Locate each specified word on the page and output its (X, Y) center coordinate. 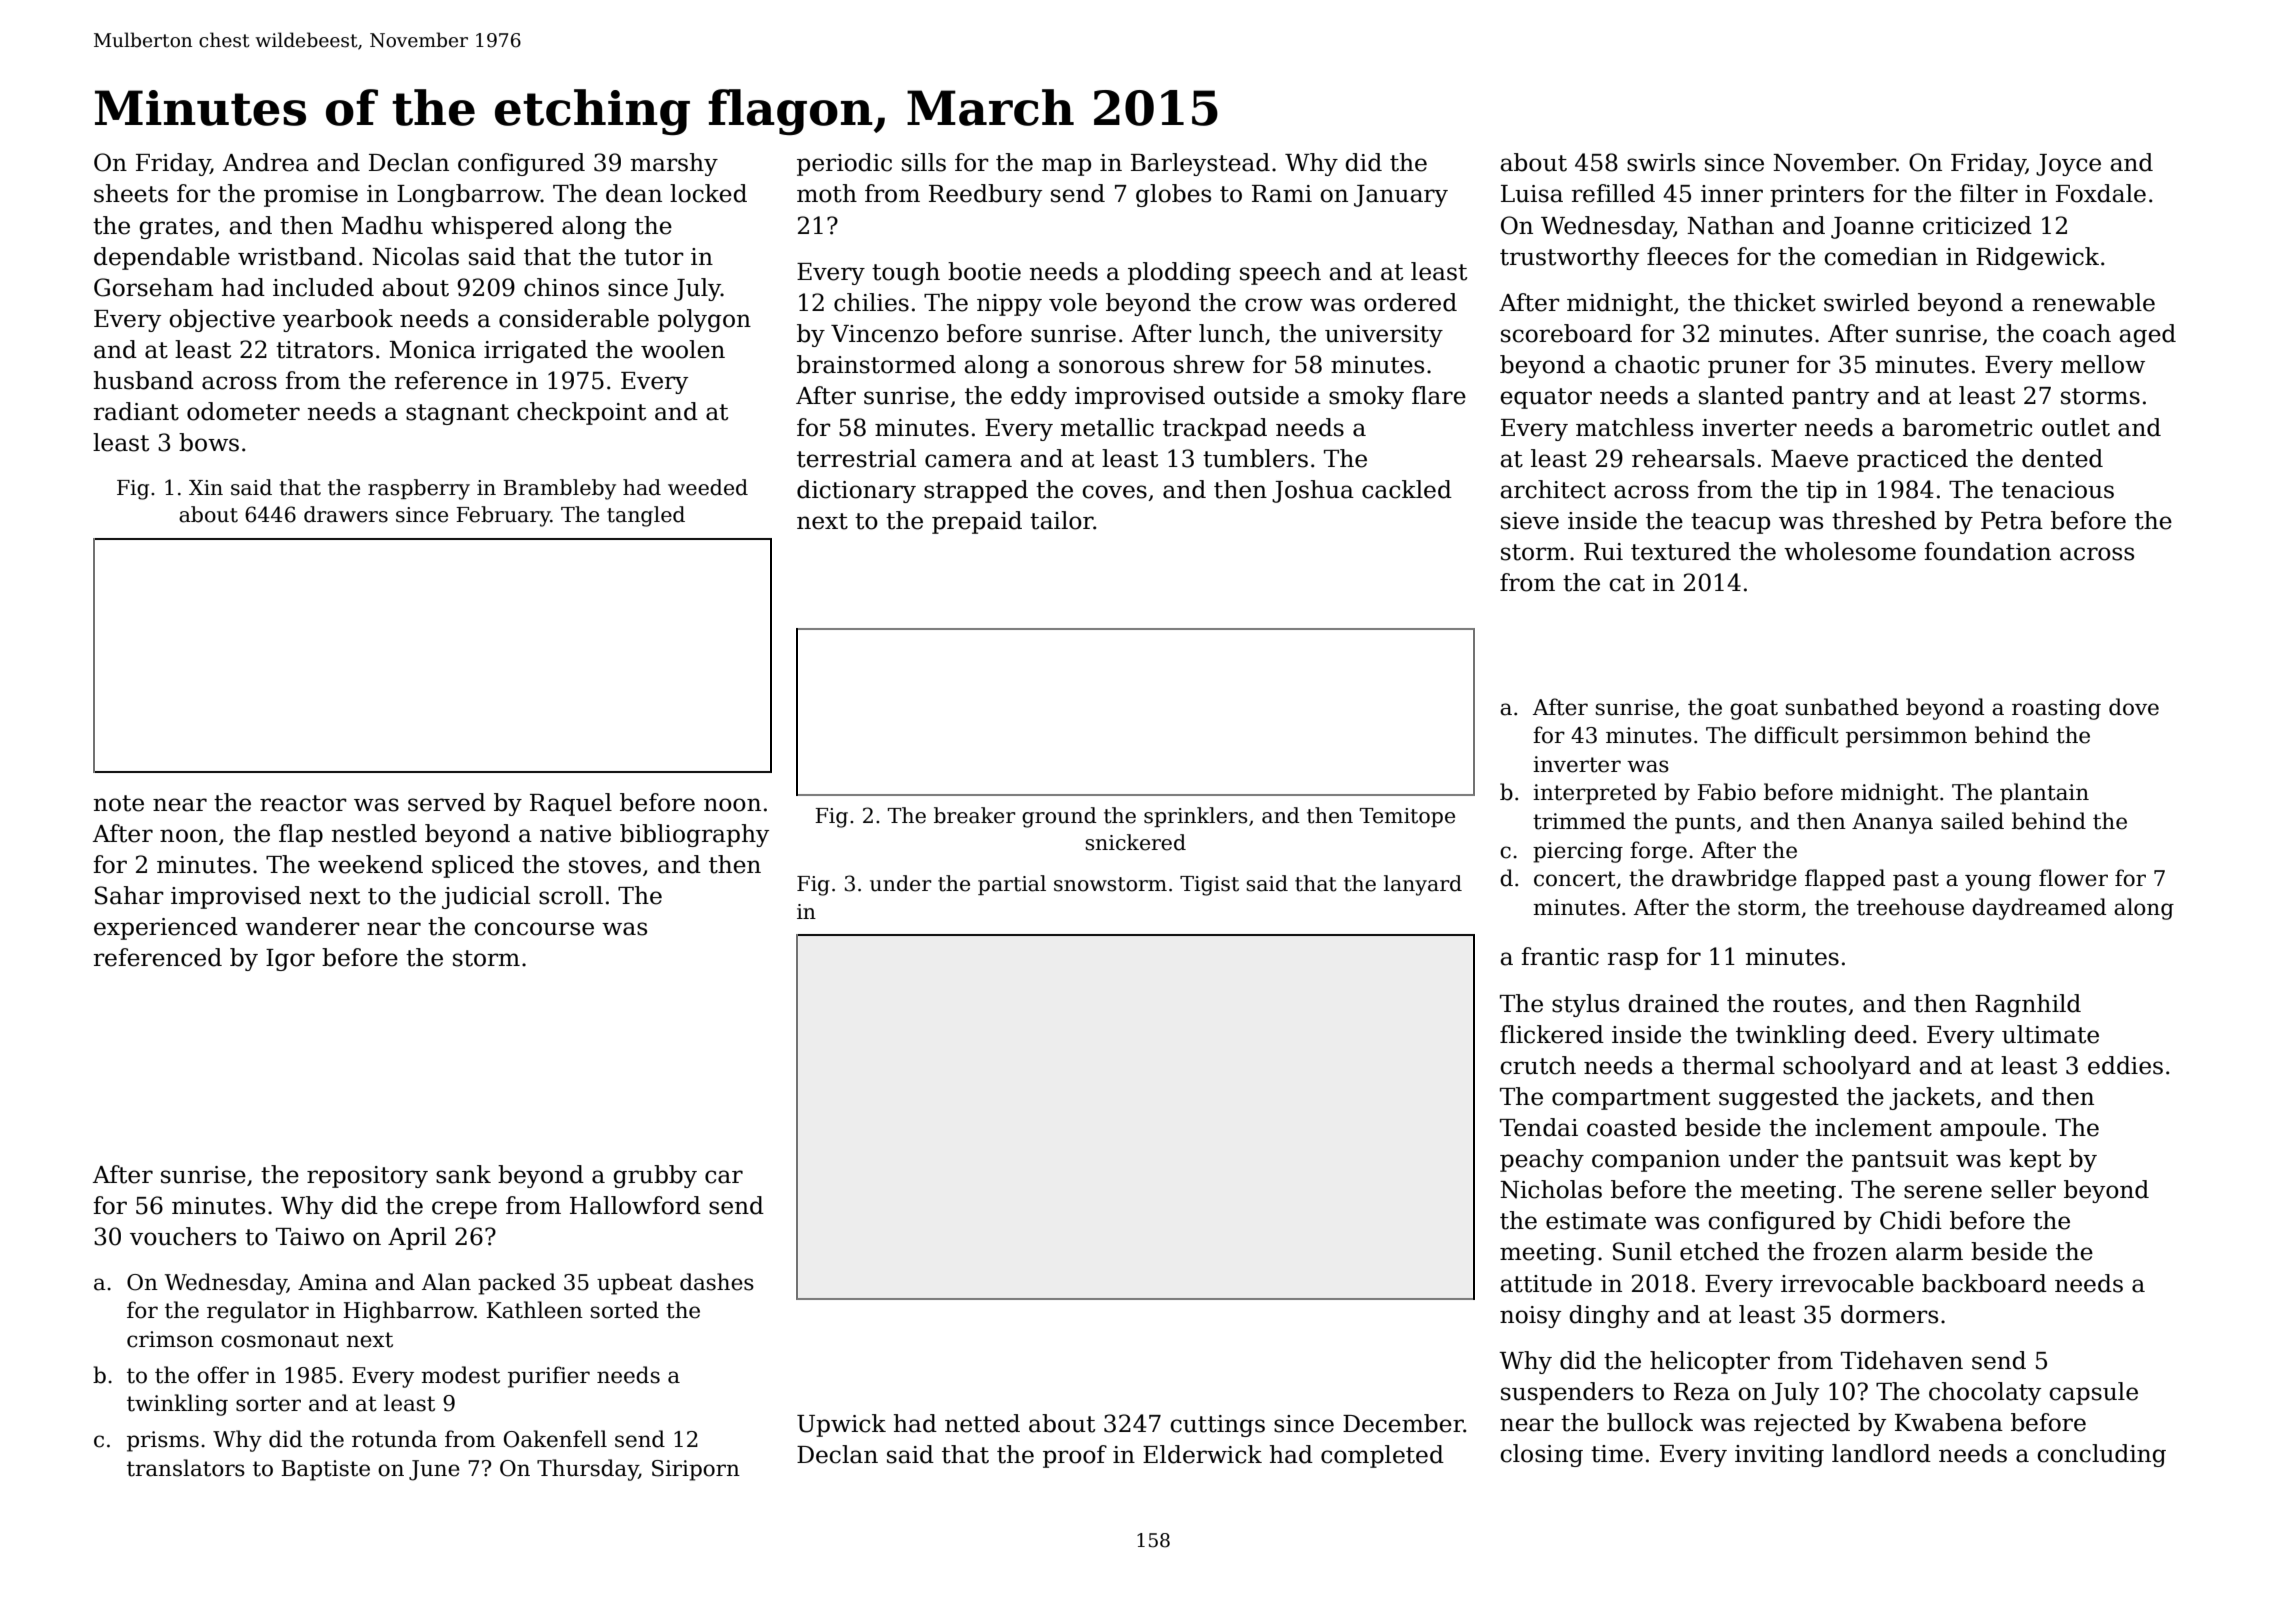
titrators (324, 350)
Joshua (1313, 491)
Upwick (841, 1425)
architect (1553, 489)
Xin (206, 487)
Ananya (1892, 823)
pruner (1748, 369)
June (434, 1470)
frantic (1560, 956)
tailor (1062, 520)
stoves (605, 865)
